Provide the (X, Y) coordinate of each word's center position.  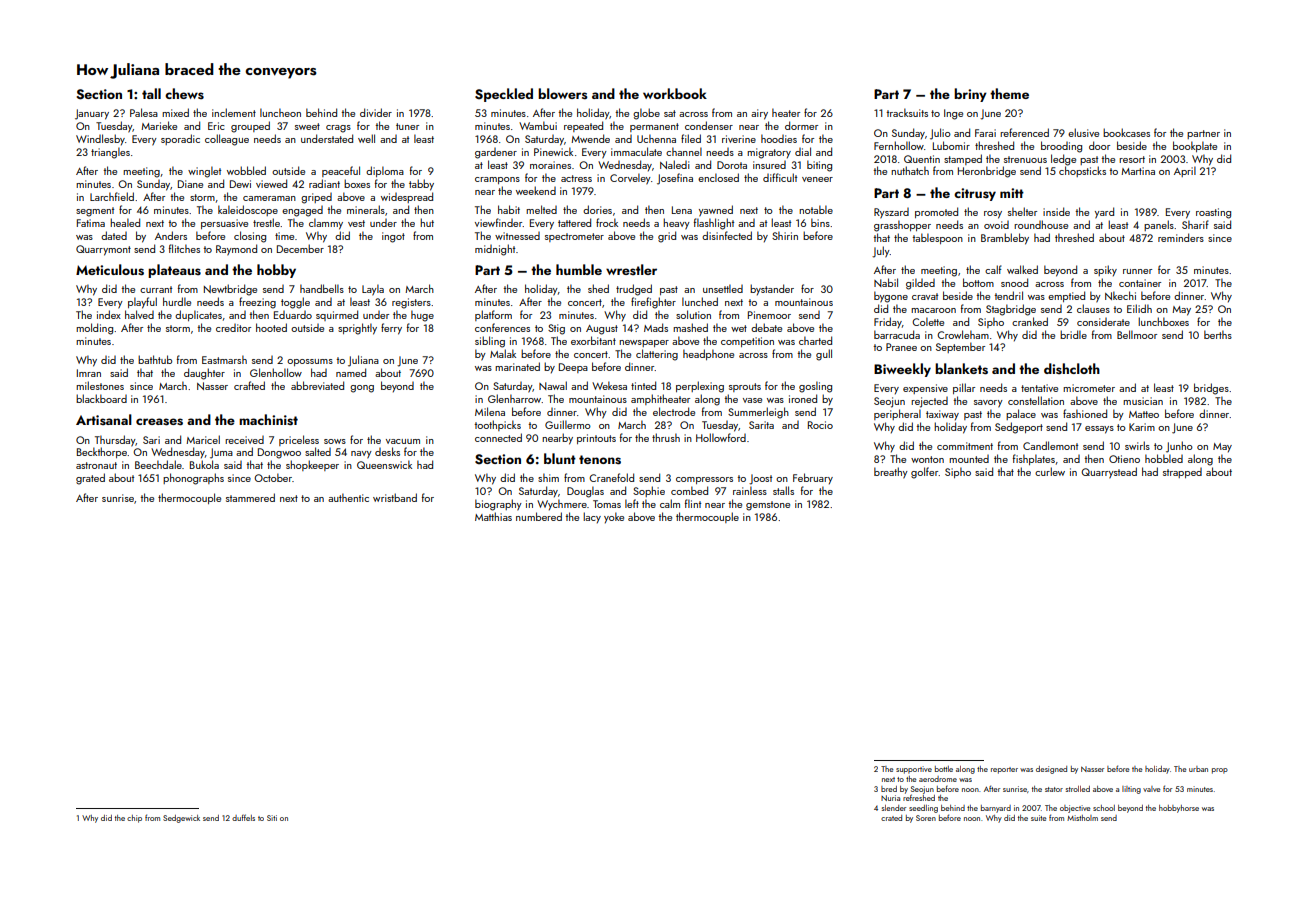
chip (134, 819)
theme (1009, 93)
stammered (250, 497)
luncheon (280, 112)
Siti (272, 818)
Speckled (504, 95)
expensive (925, 389)
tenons (600, 460)
